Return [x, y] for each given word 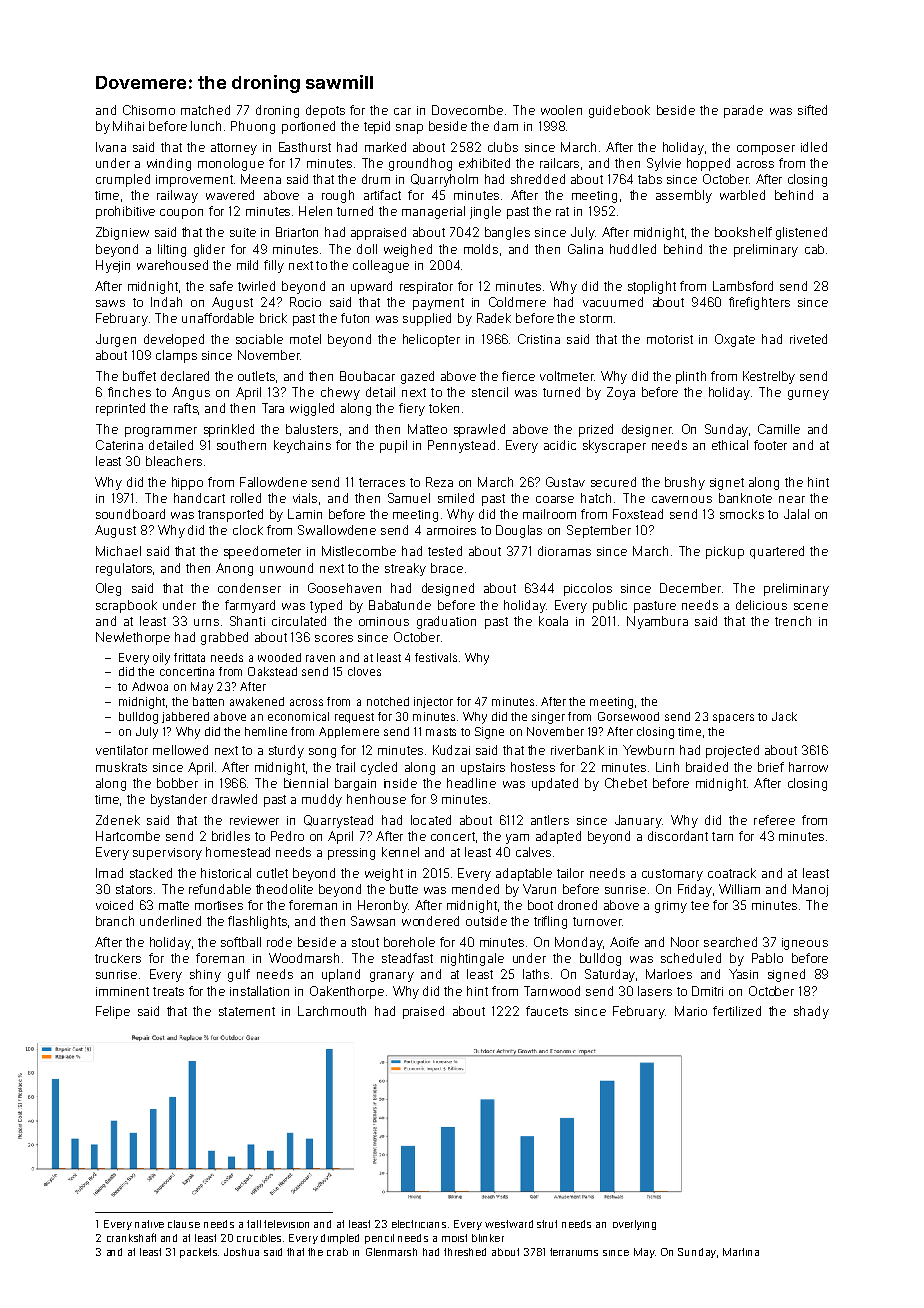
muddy [322, 800]
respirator [426, 288]
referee [774, 820]
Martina [741, 1252]
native [149, 1224]
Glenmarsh [391, 1252]
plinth [691, 377]
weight [384, 874]
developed [174, 340]
